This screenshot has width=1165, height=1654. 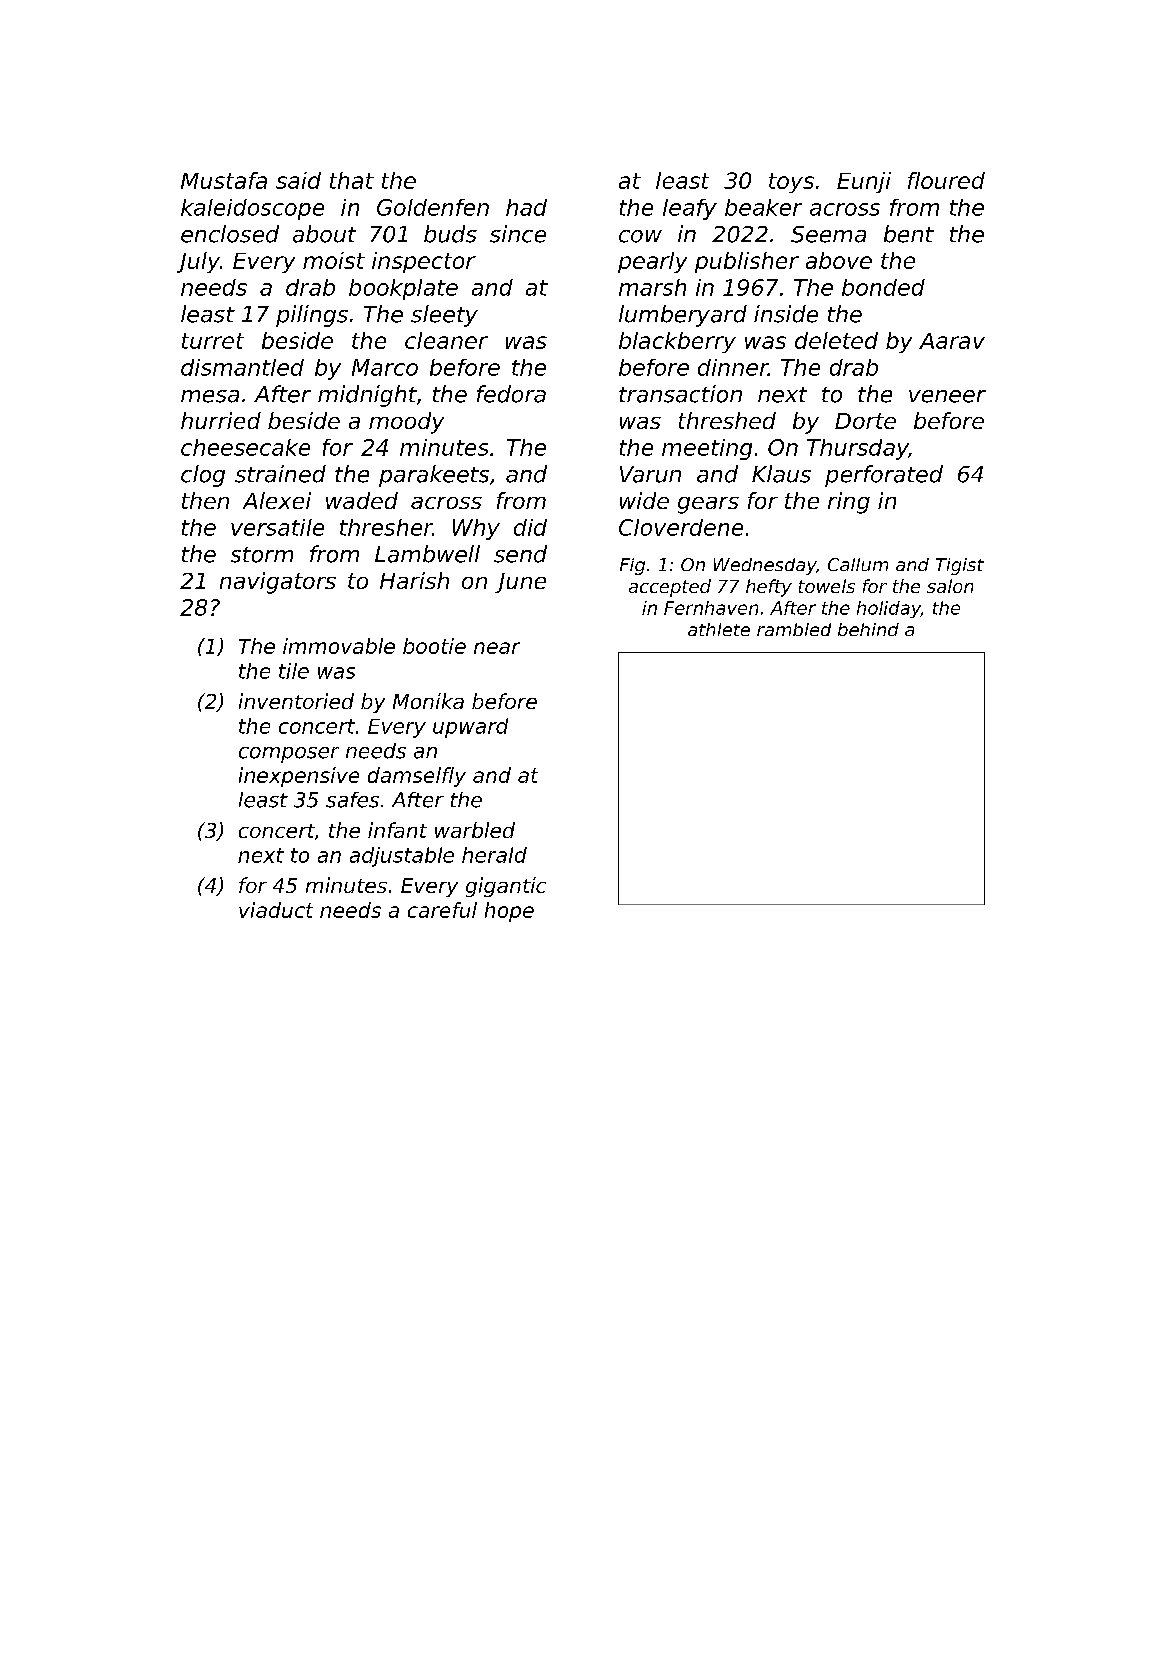 I want to click on floured, so click(x=946, y=180).
